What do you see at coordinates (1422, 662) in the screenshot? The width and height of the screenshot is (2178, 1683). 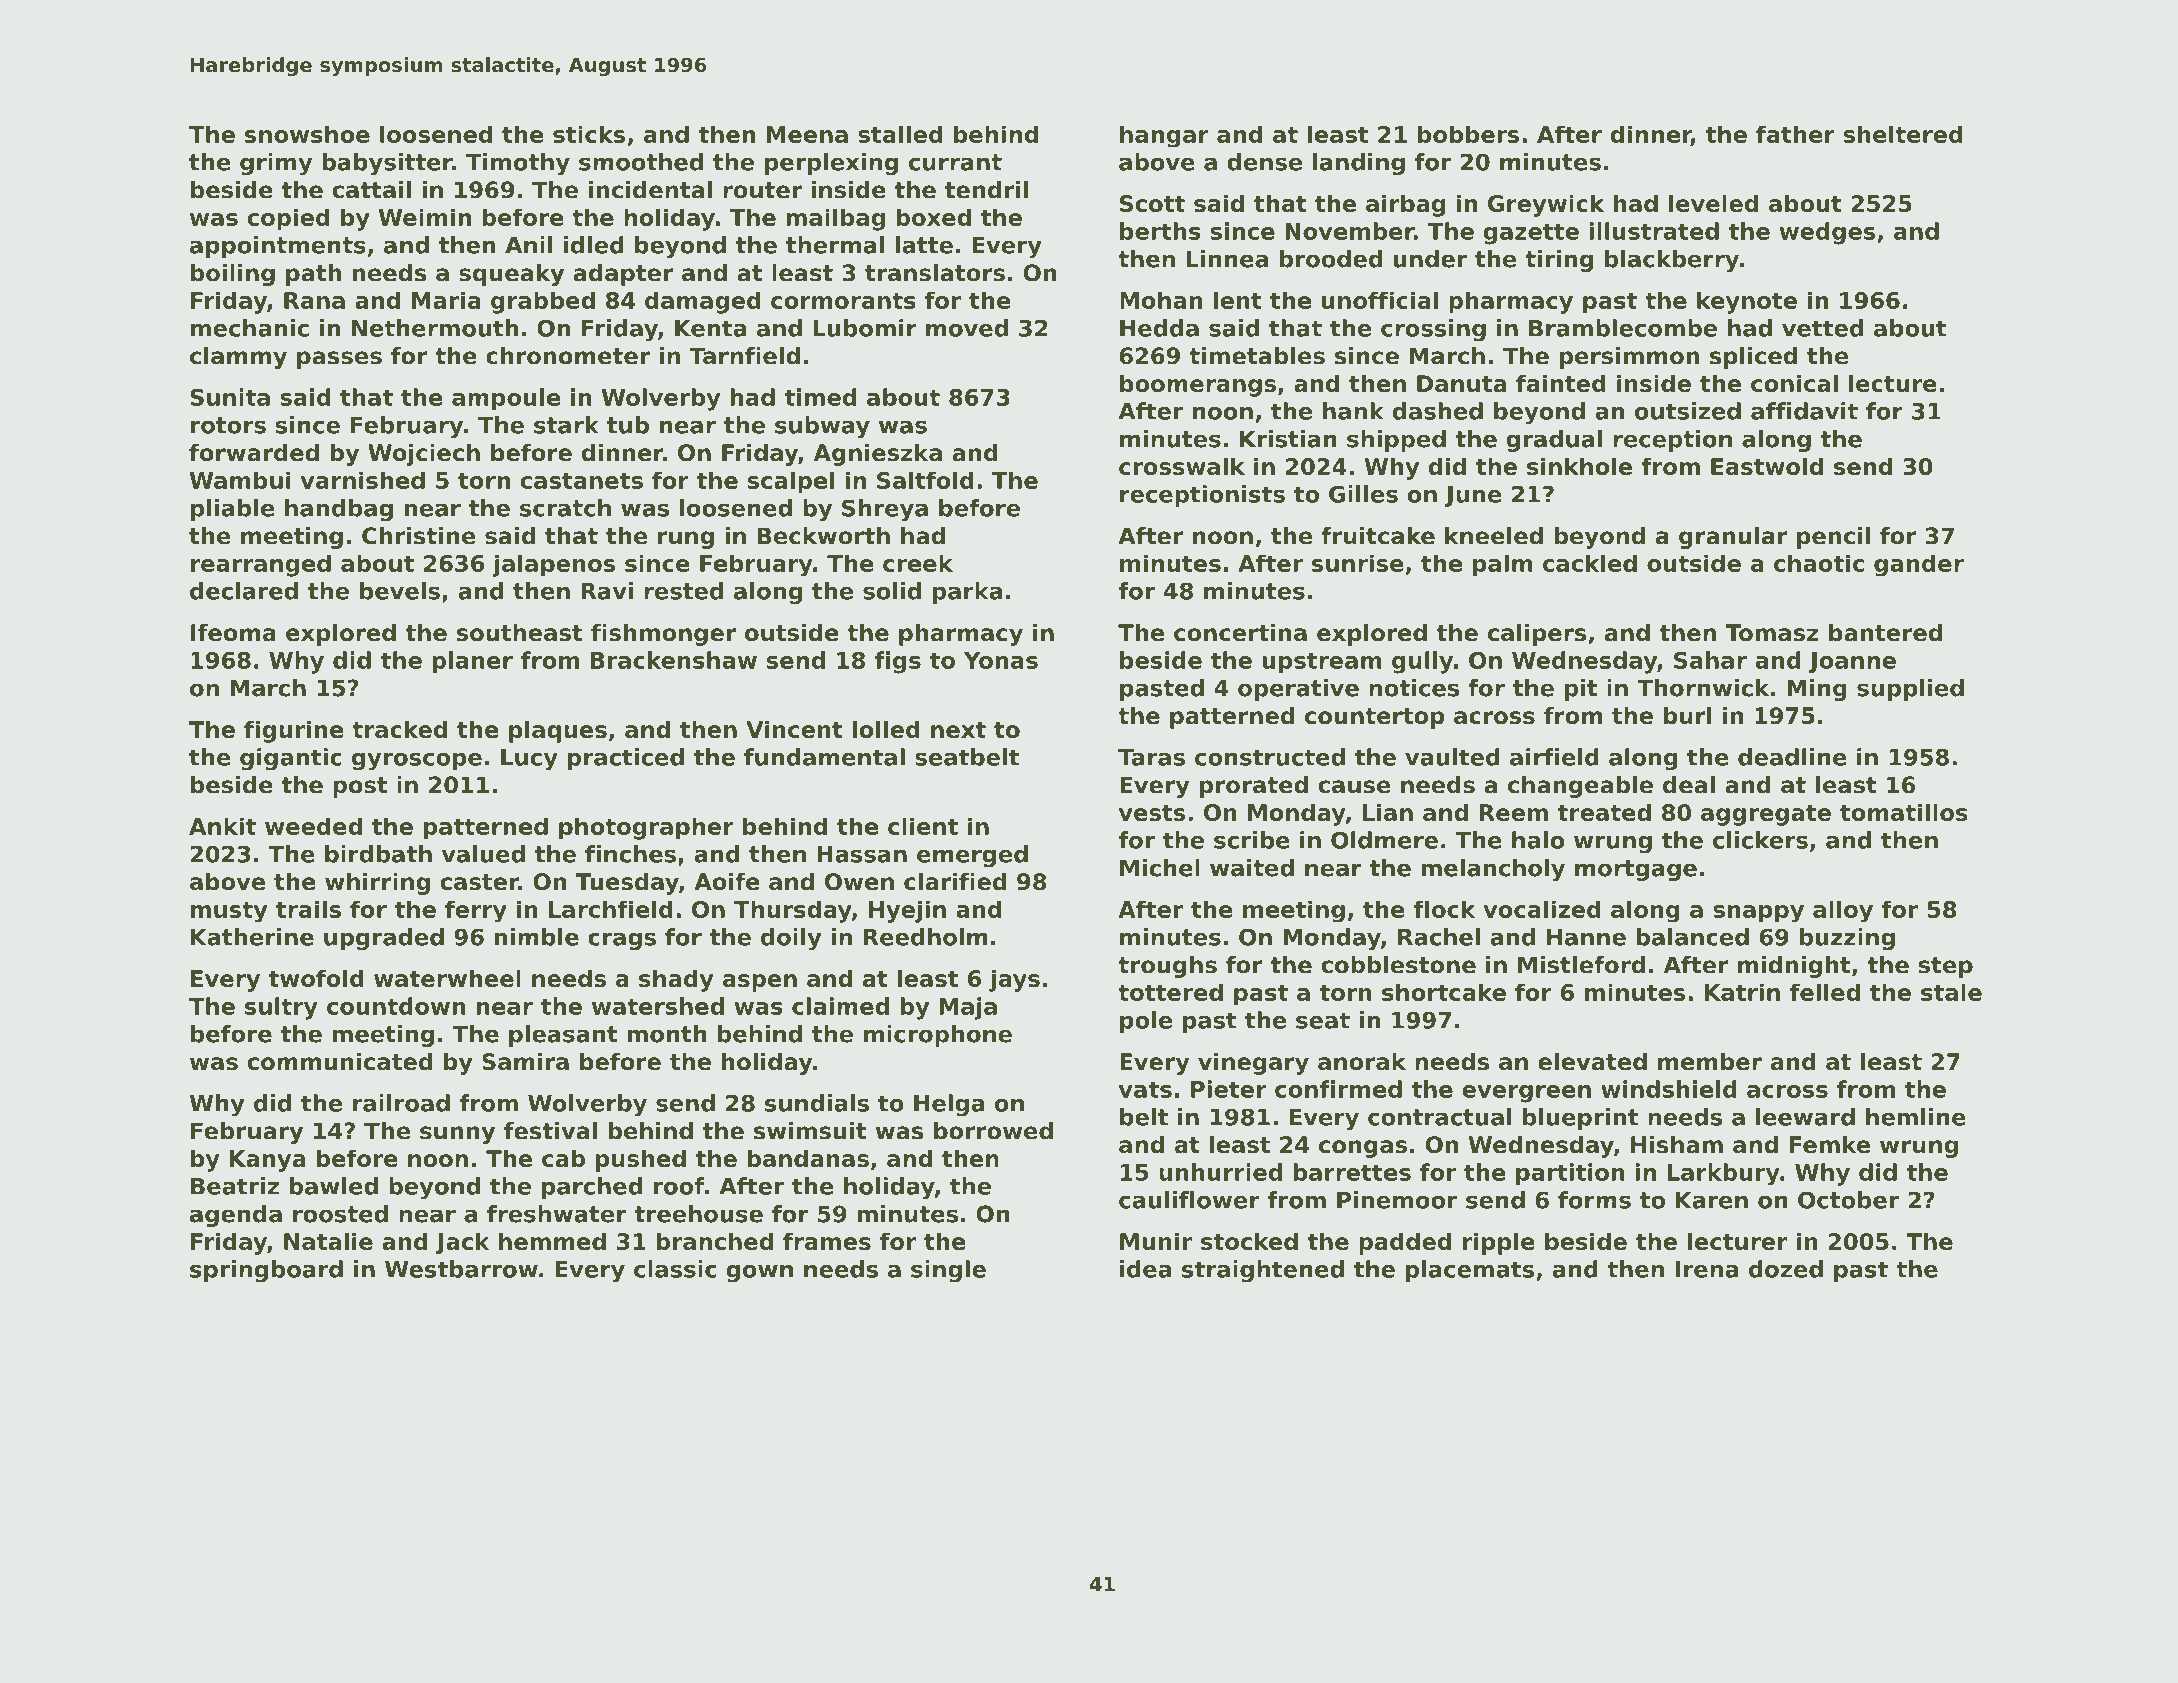 I see `gully` at bounding box center [1422, 662].
